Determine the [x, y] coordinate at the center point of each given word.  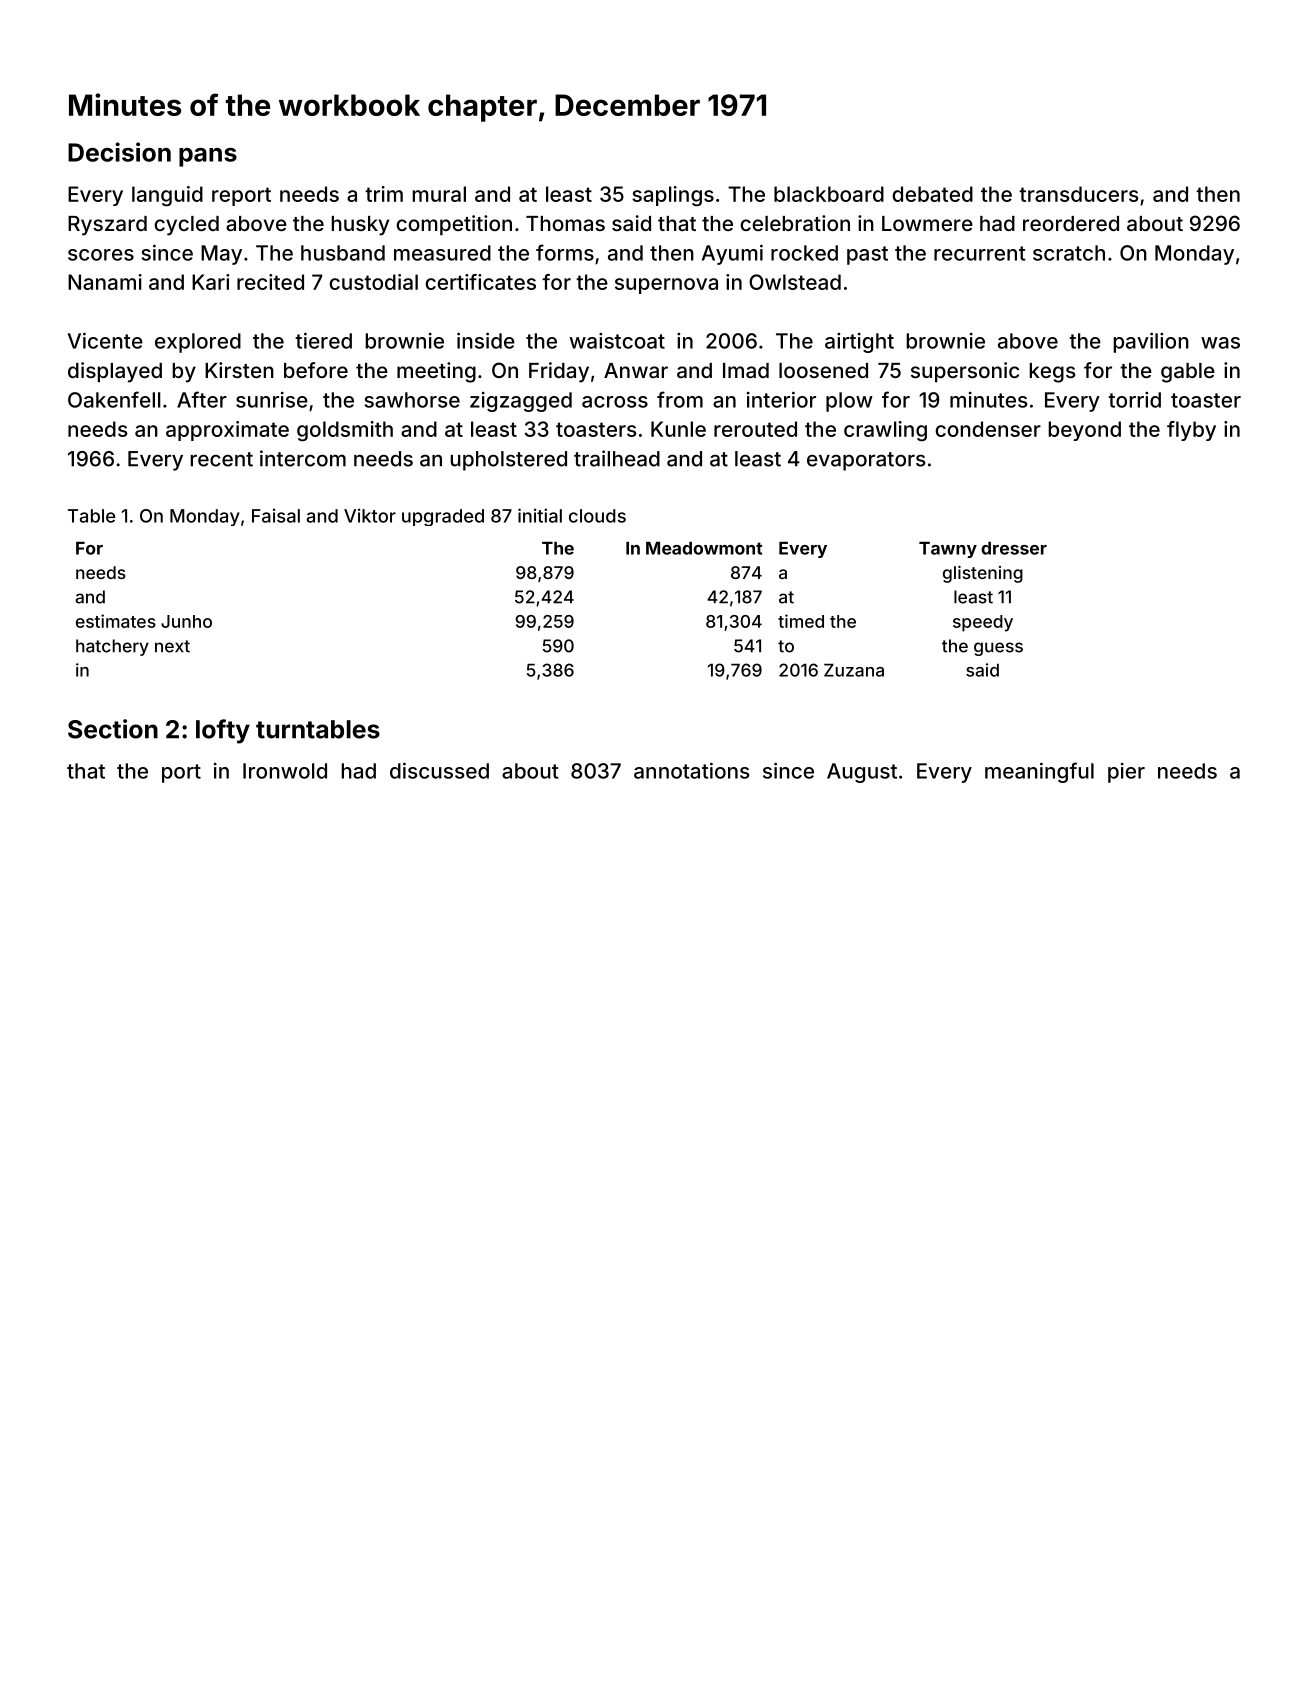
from [680, 399]
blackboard [829, 194]
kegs [1052, 373]
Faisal [276, 515]
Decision [119, 152]
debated [932, 194]
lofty [223, 731]
